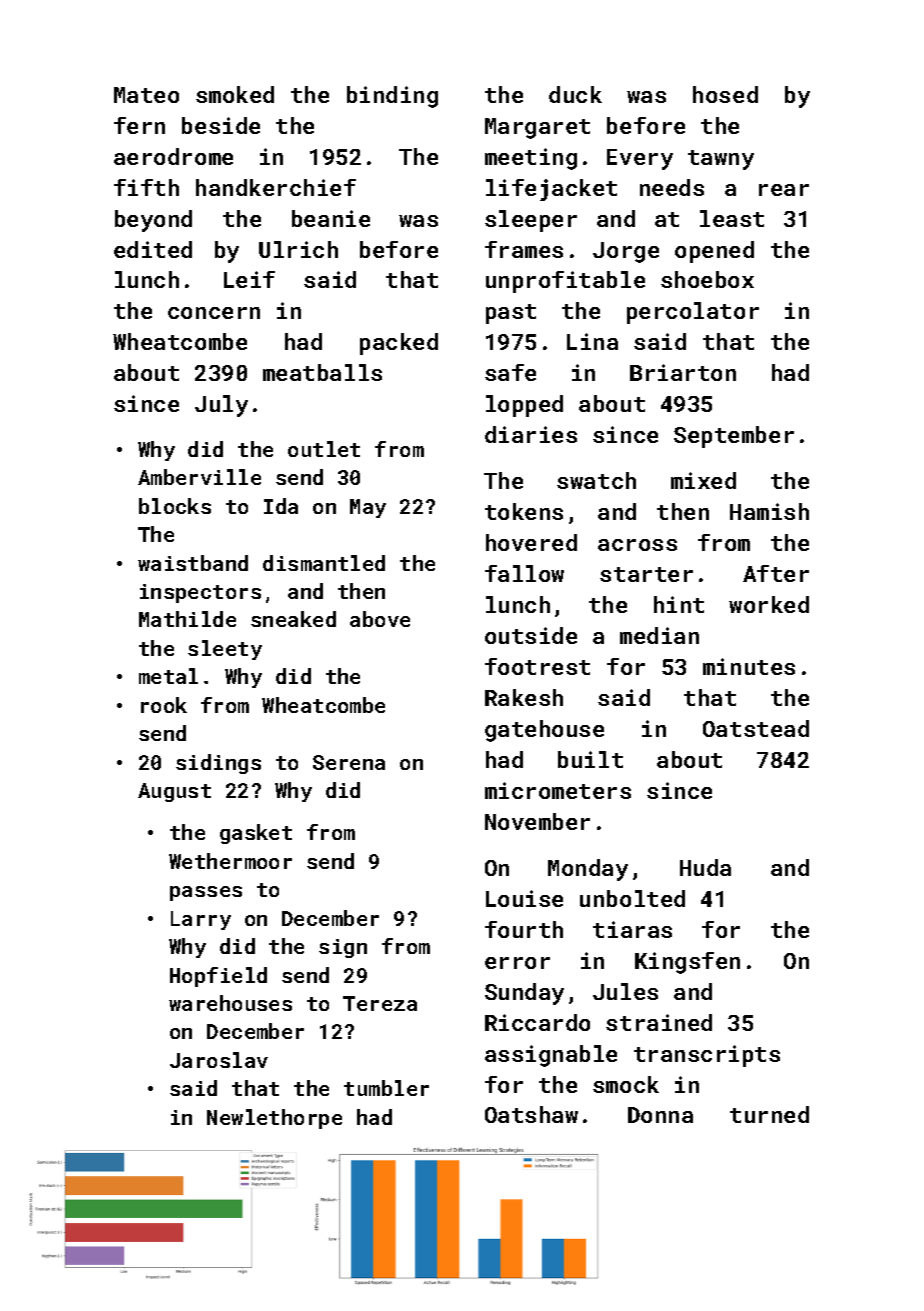 The image size is (924, 1311). I want to click on smoked, so click(235, 94).
